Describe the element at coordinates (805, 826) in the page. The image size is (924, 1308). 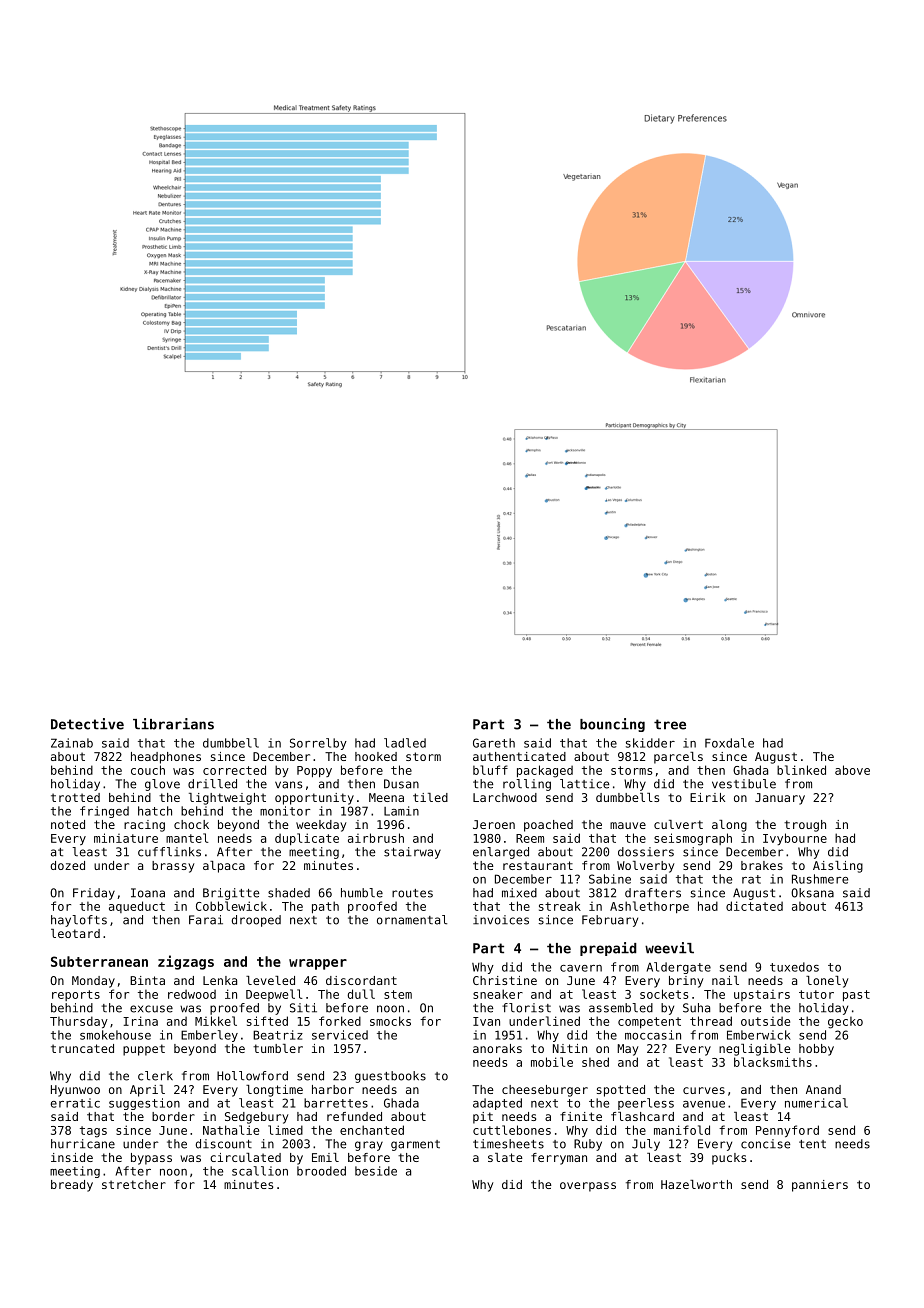
I see `trough` at that location.
